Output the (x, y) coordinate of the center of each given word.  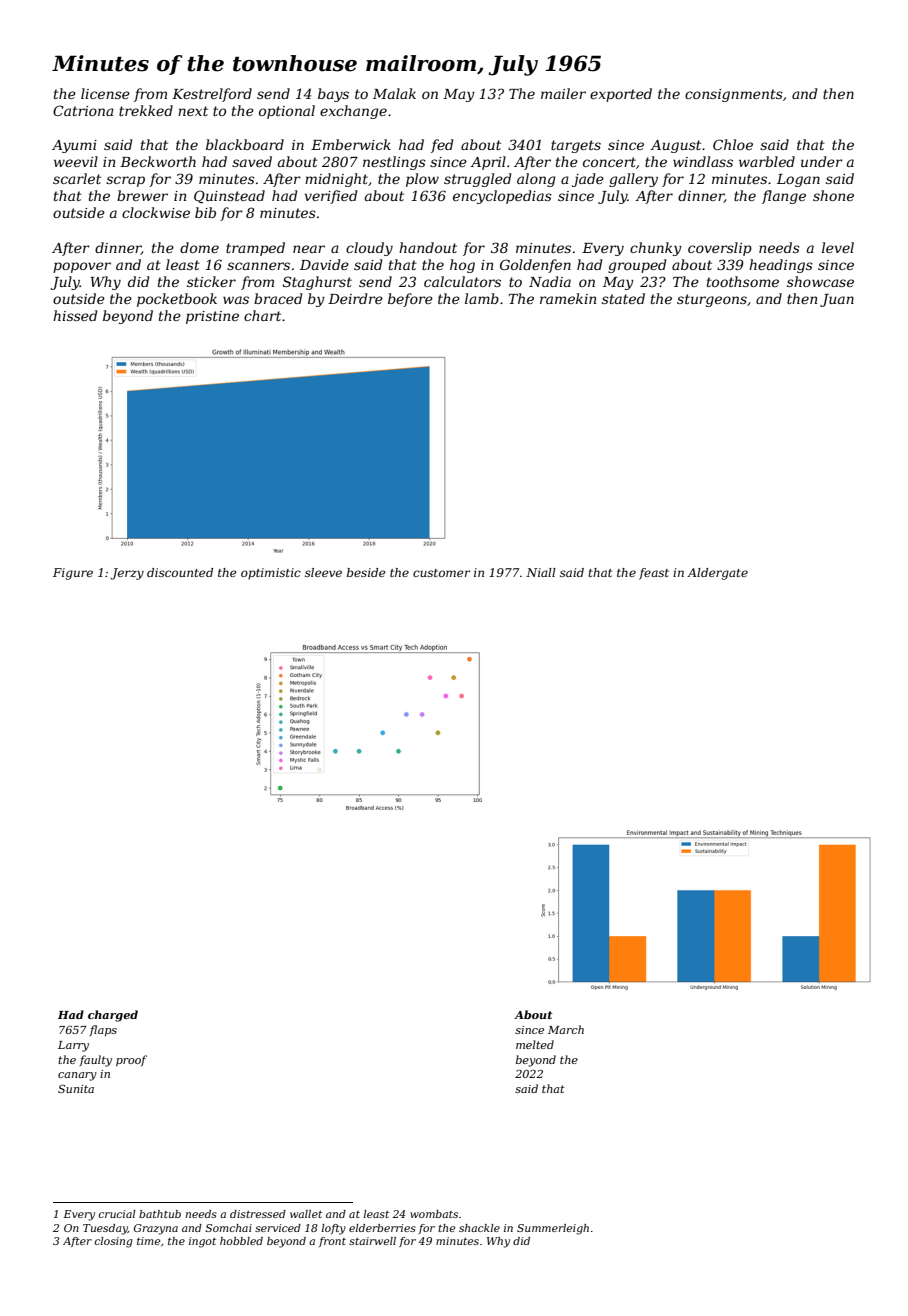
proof (131, 1060)
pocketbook (177, 300)
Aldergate (717, 574)
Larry (73, 1046)
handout (428, 247)
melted (535, 1044)
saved (252, 161)
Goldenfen (535, 266)
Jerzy (127, 574)
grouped (637, 266)
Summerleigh (553, 1229)
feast (654, 574)
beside (366, 572)
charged (113, 1016)
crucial (117, 1214)
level (838, 247)
